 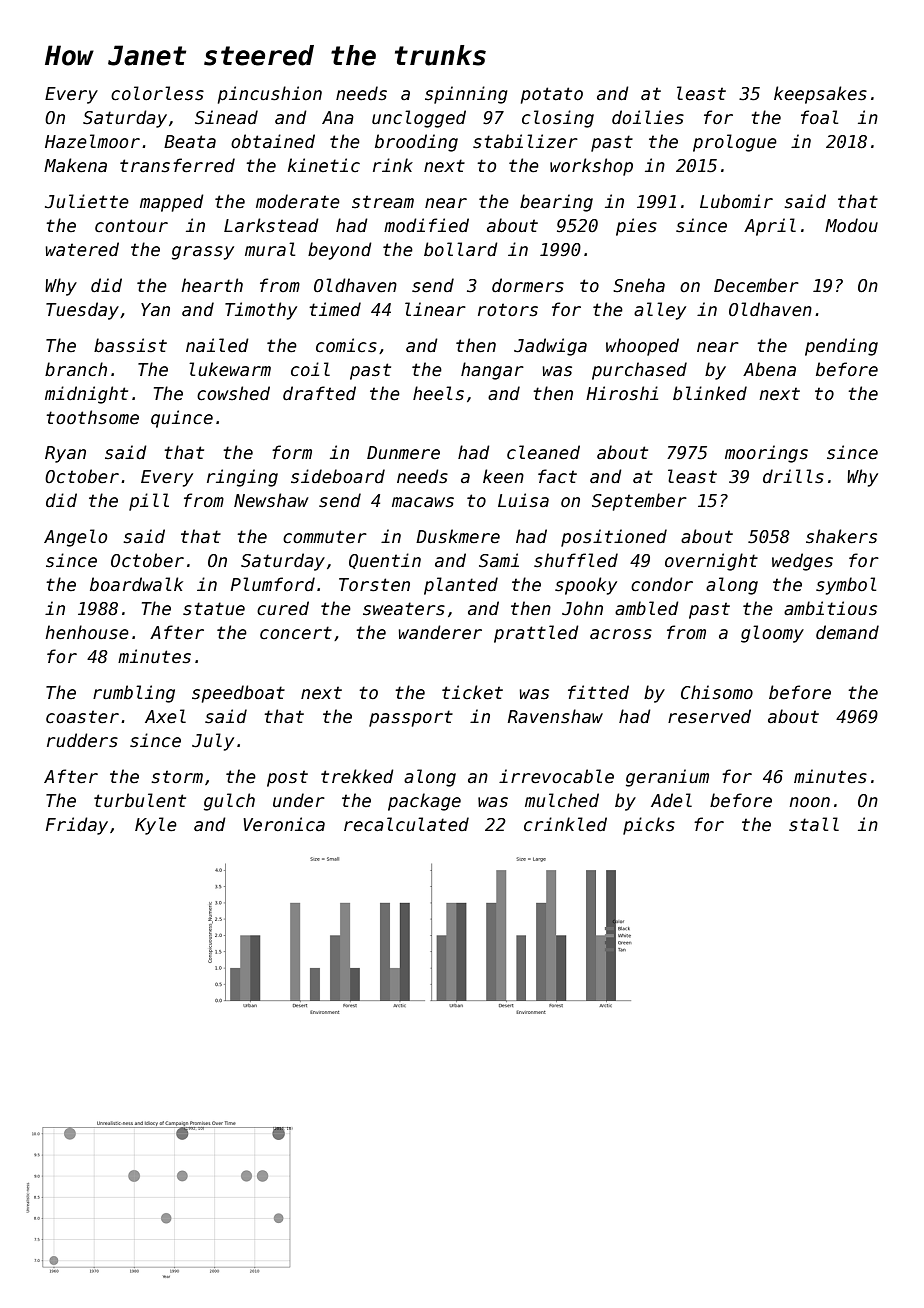 What do you see at coordinates (636, 227) in the image?
I see `pies` at bounding box center [636, 227].
